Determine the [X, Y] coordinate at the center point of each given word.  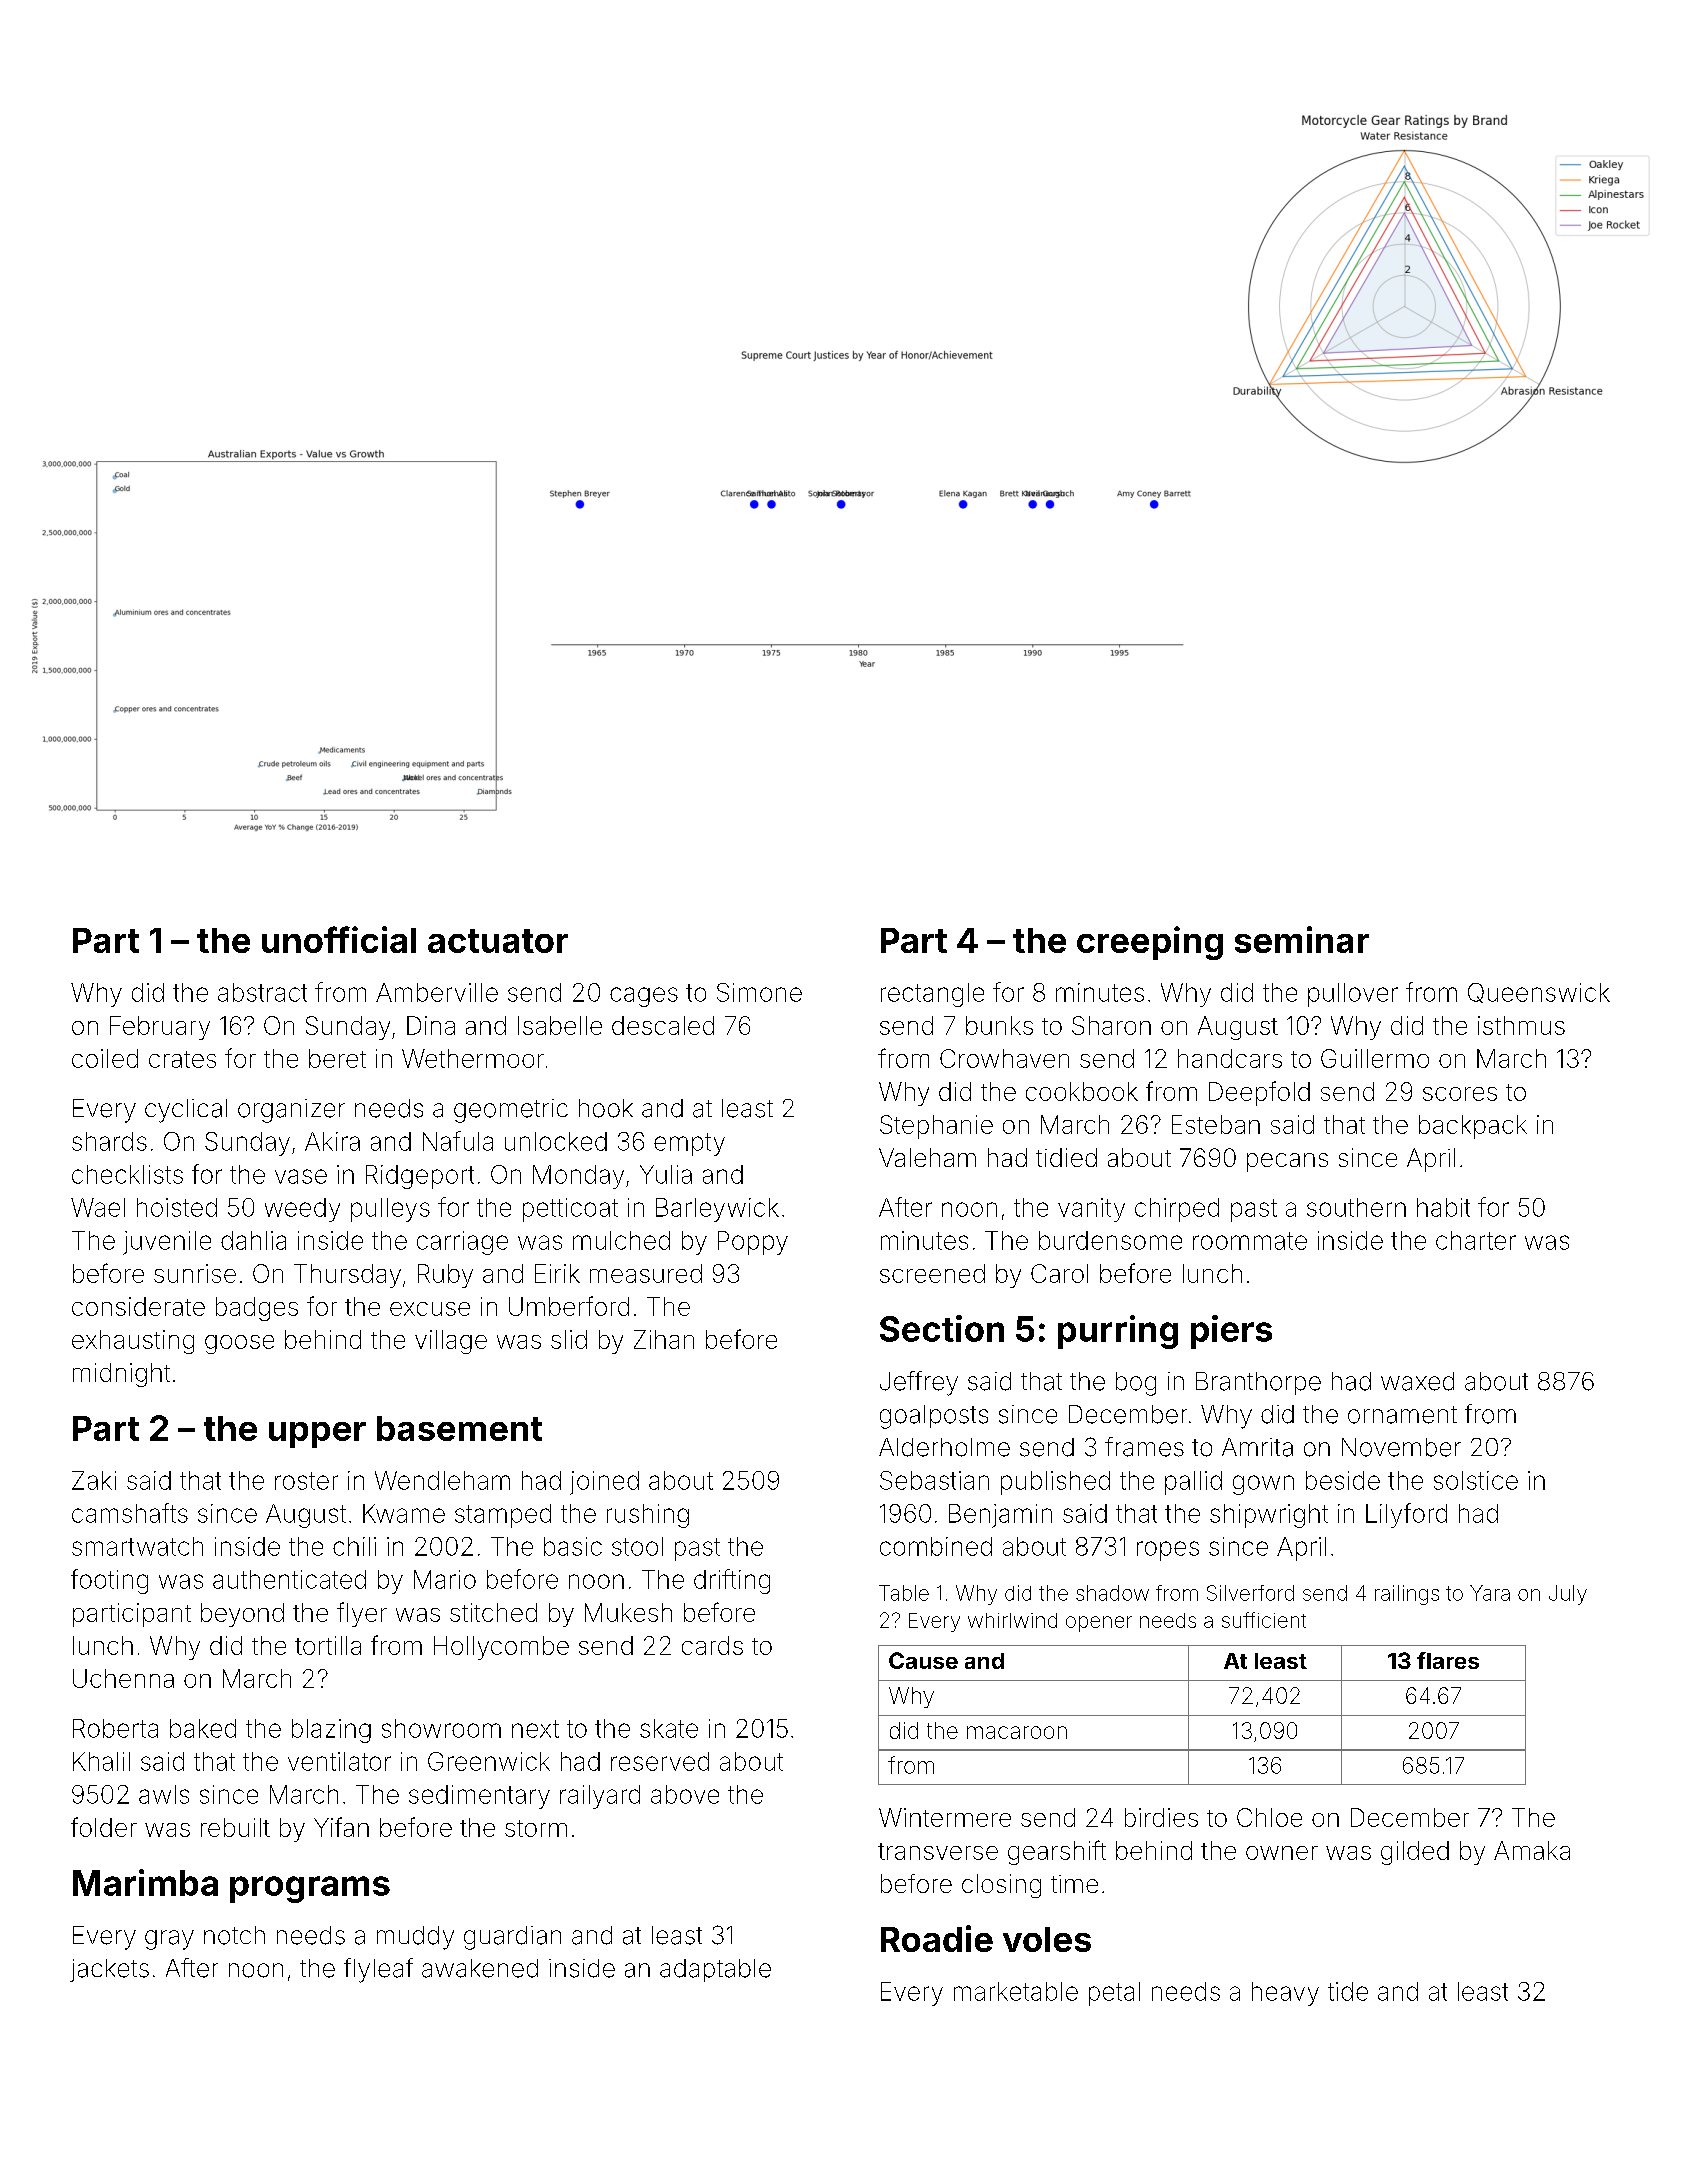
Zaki [94, 1480]
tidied [1066, 1157]
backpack [1473, 1127]
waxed [1417, 1381]
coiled [105, 1058]
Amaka [1532, 1850]
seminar [1302, 939]
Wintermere [945, 1817]
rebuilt [235, 1827]
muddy [415, 1938]
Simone [759, 992]
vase [301, 1176]
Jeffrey [919, 1383]
